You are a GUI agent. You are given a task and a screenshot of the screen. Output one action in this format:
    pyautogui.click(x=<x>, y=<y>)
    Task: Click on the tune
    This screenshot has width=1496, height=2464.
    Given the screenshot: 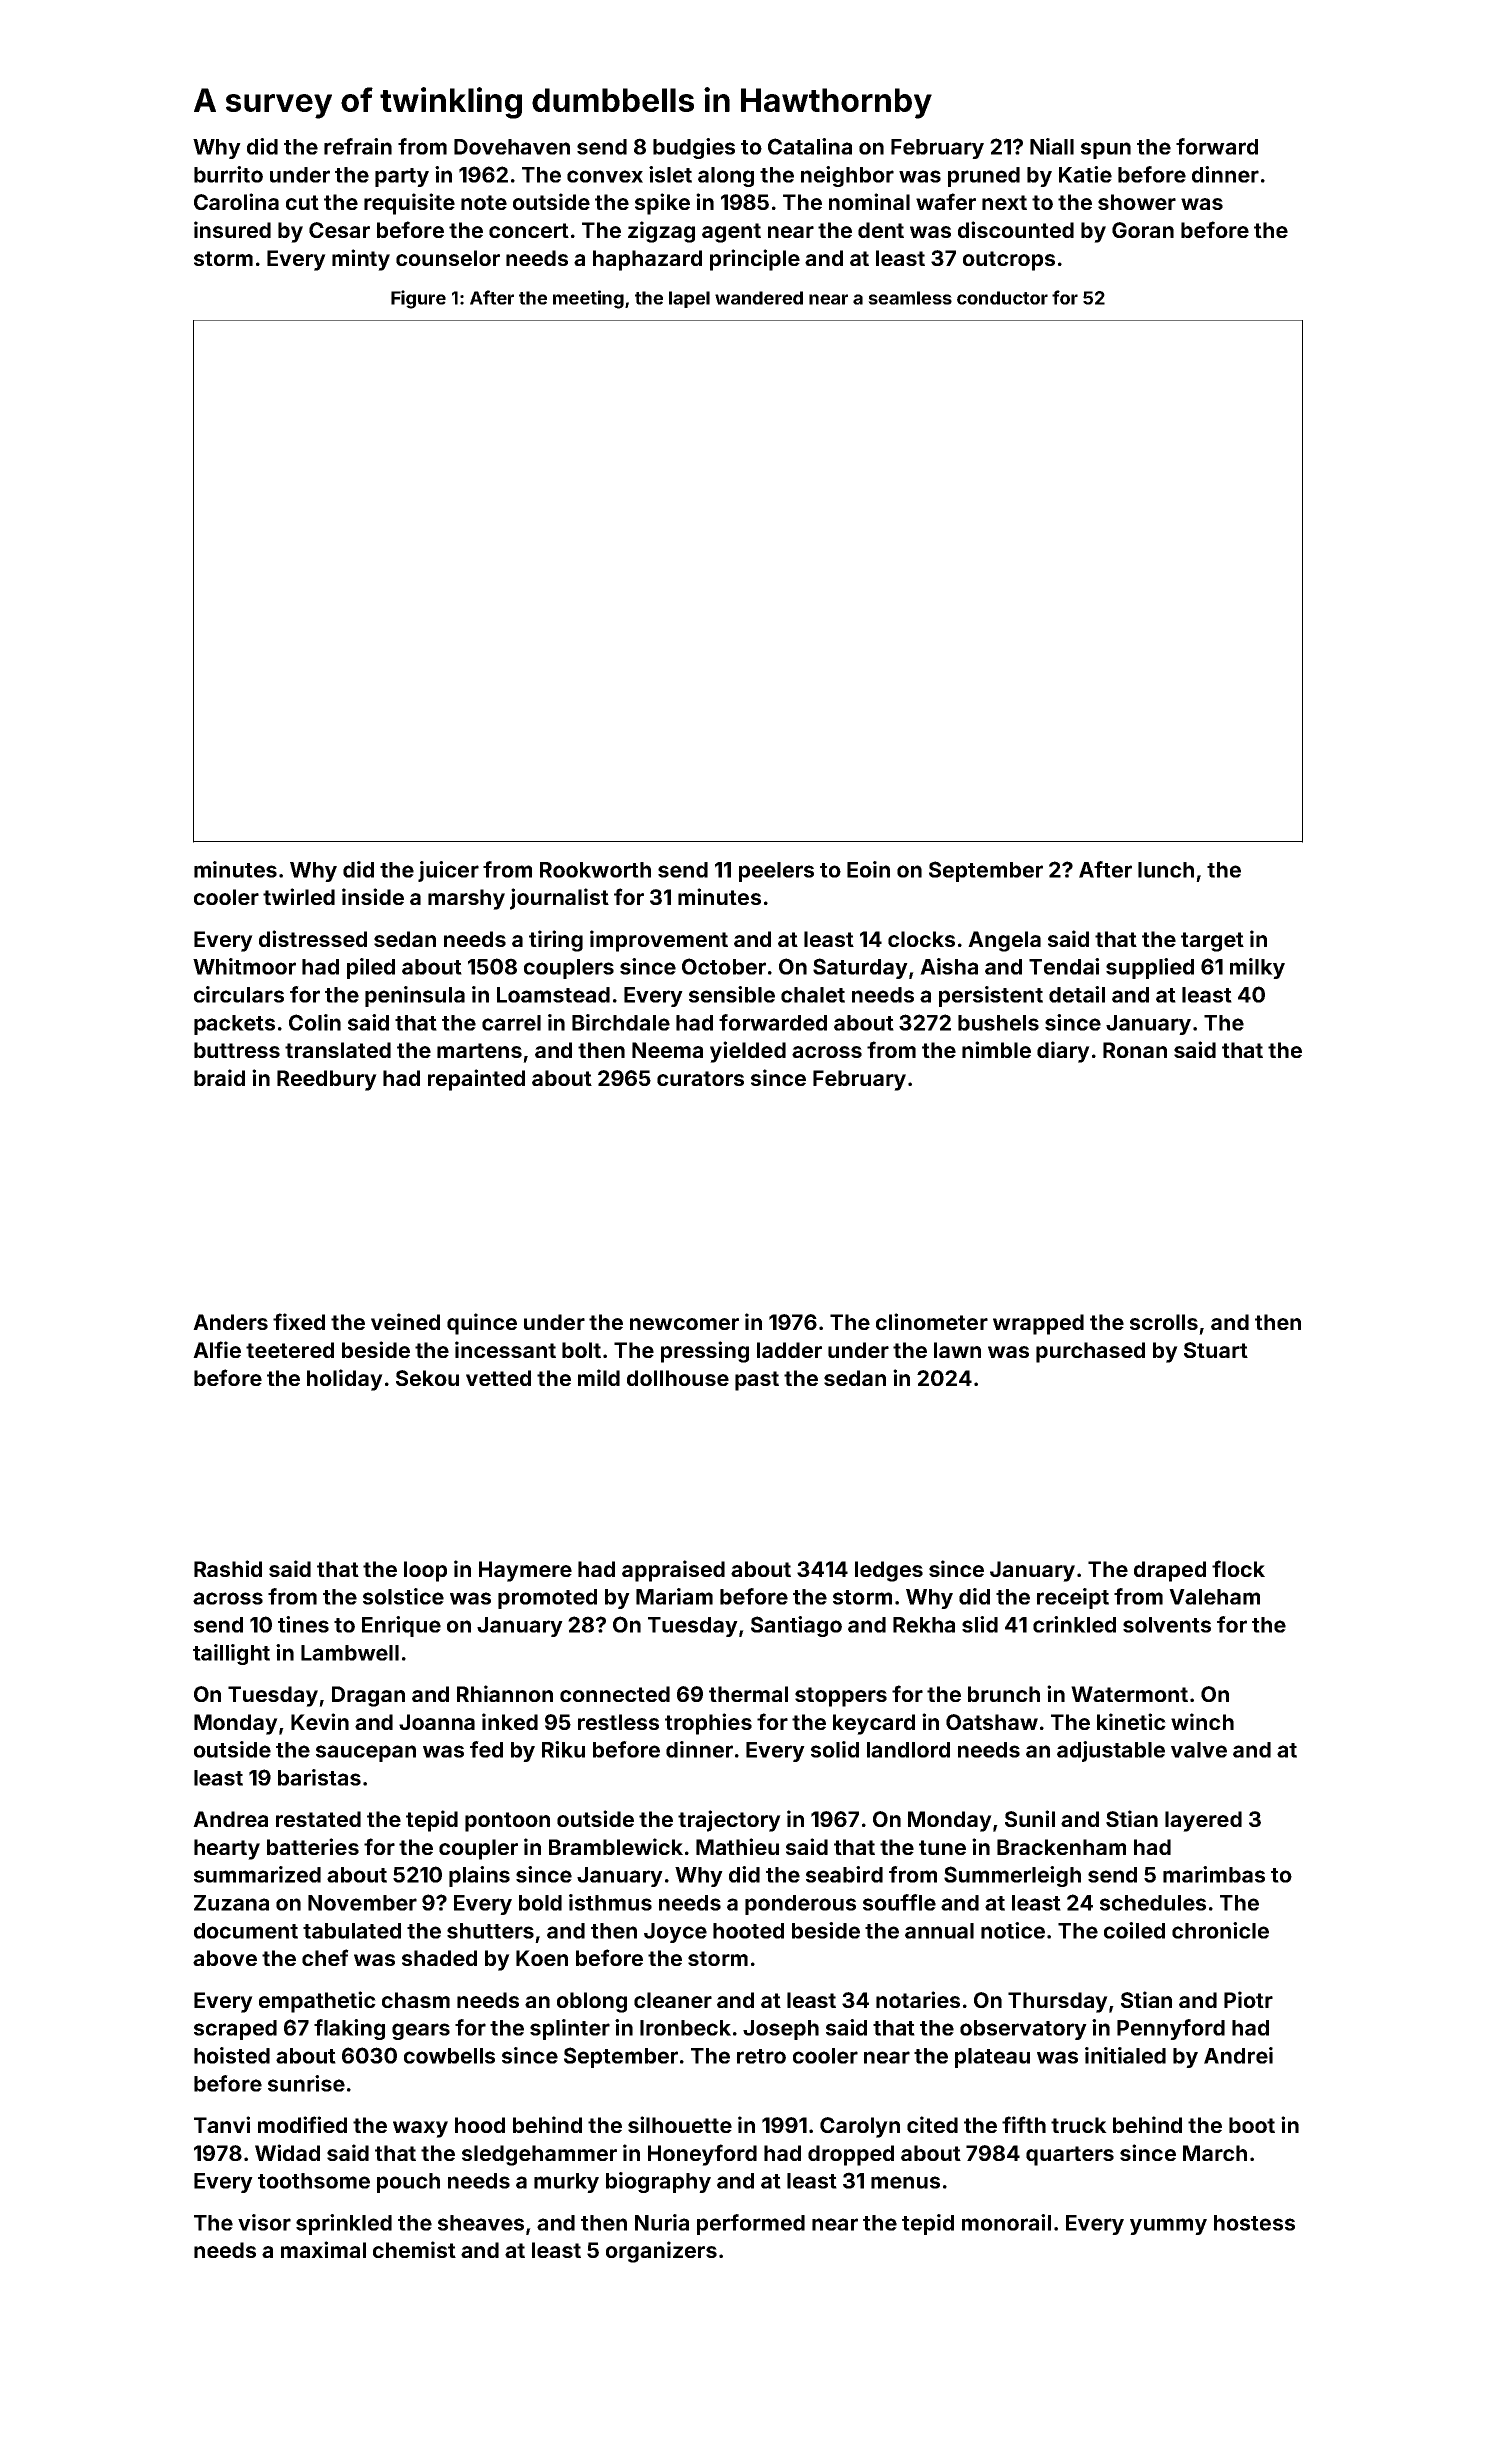 What is the action you would take?
    pyautogui.click(x=942, y=1847)
